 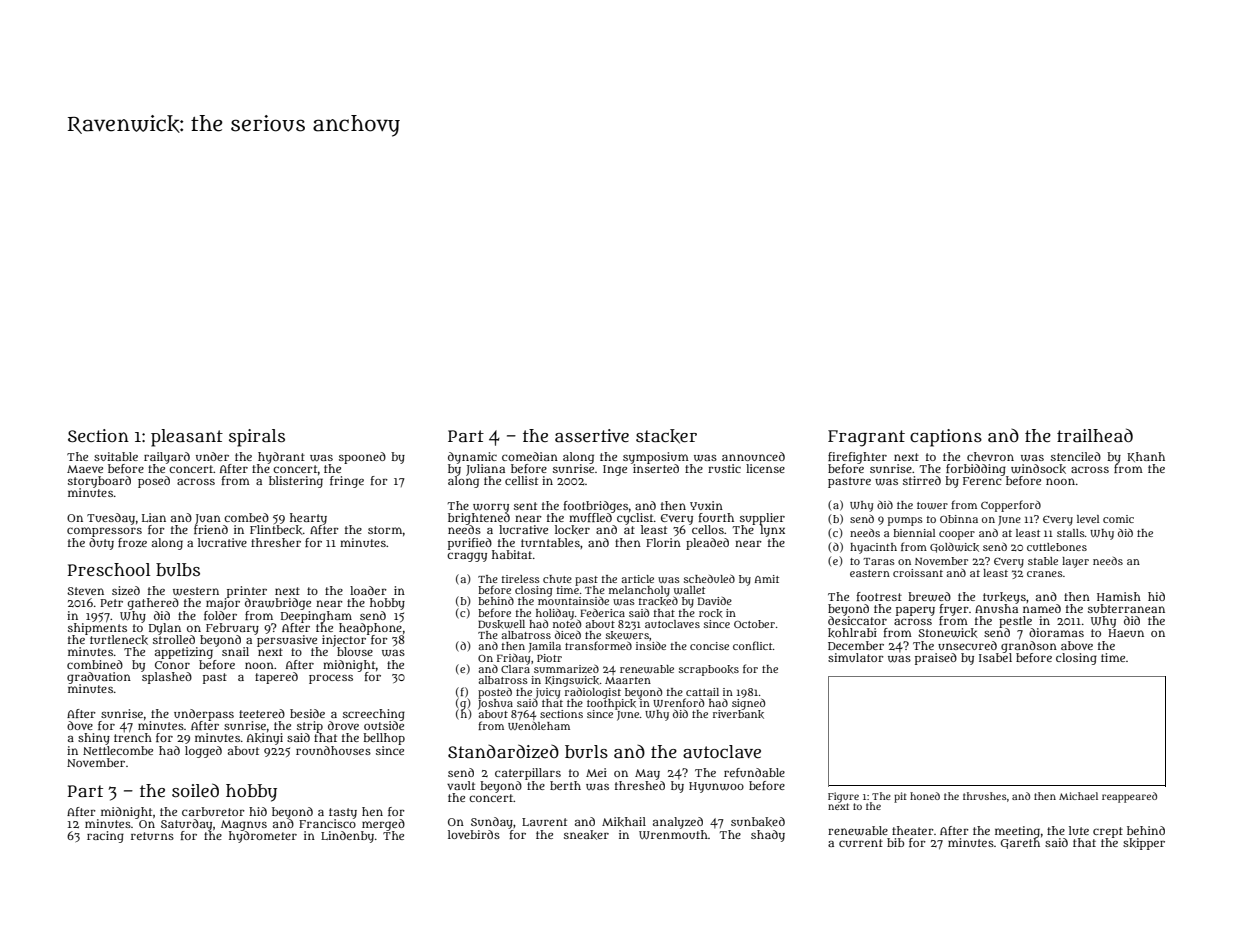 What do you see at coordinates (1042, 608) in the screenshot?
I see `named` at bounding box center [1042, 608].
